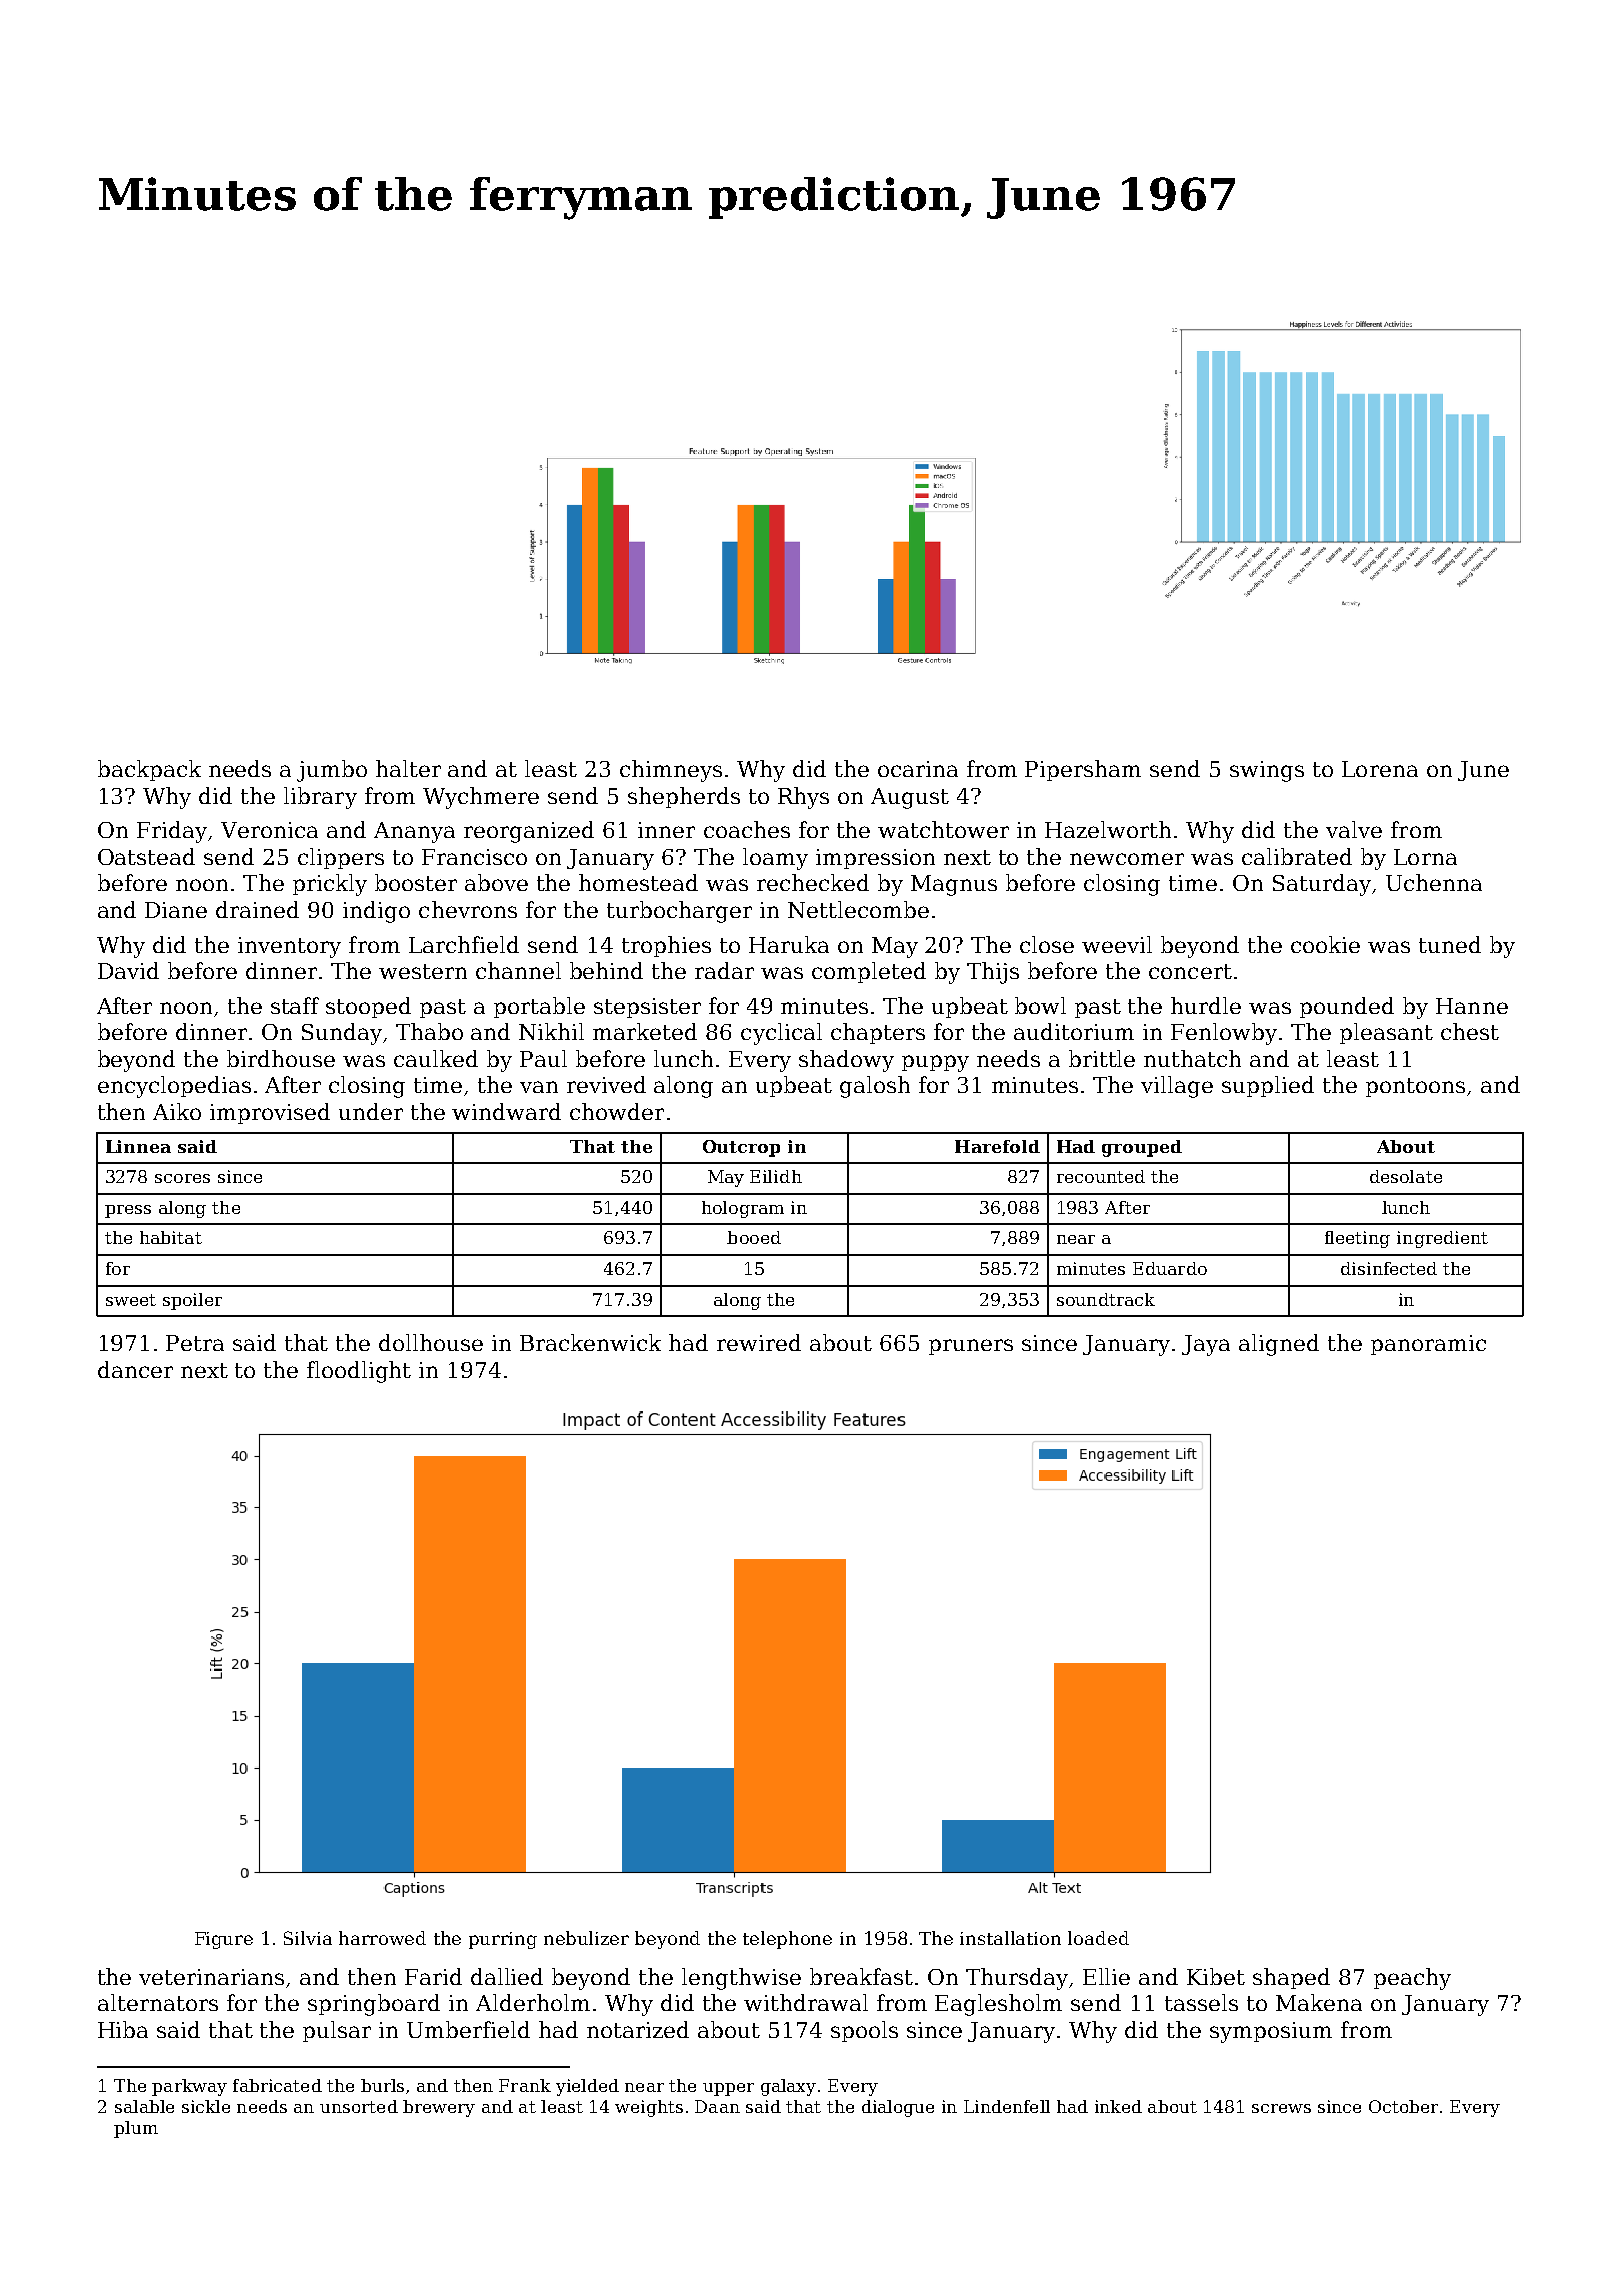  What do you see at coordinates (382, 1938) in the screenshot?
I see `harrowed` at bounding box center [382, 1938].
